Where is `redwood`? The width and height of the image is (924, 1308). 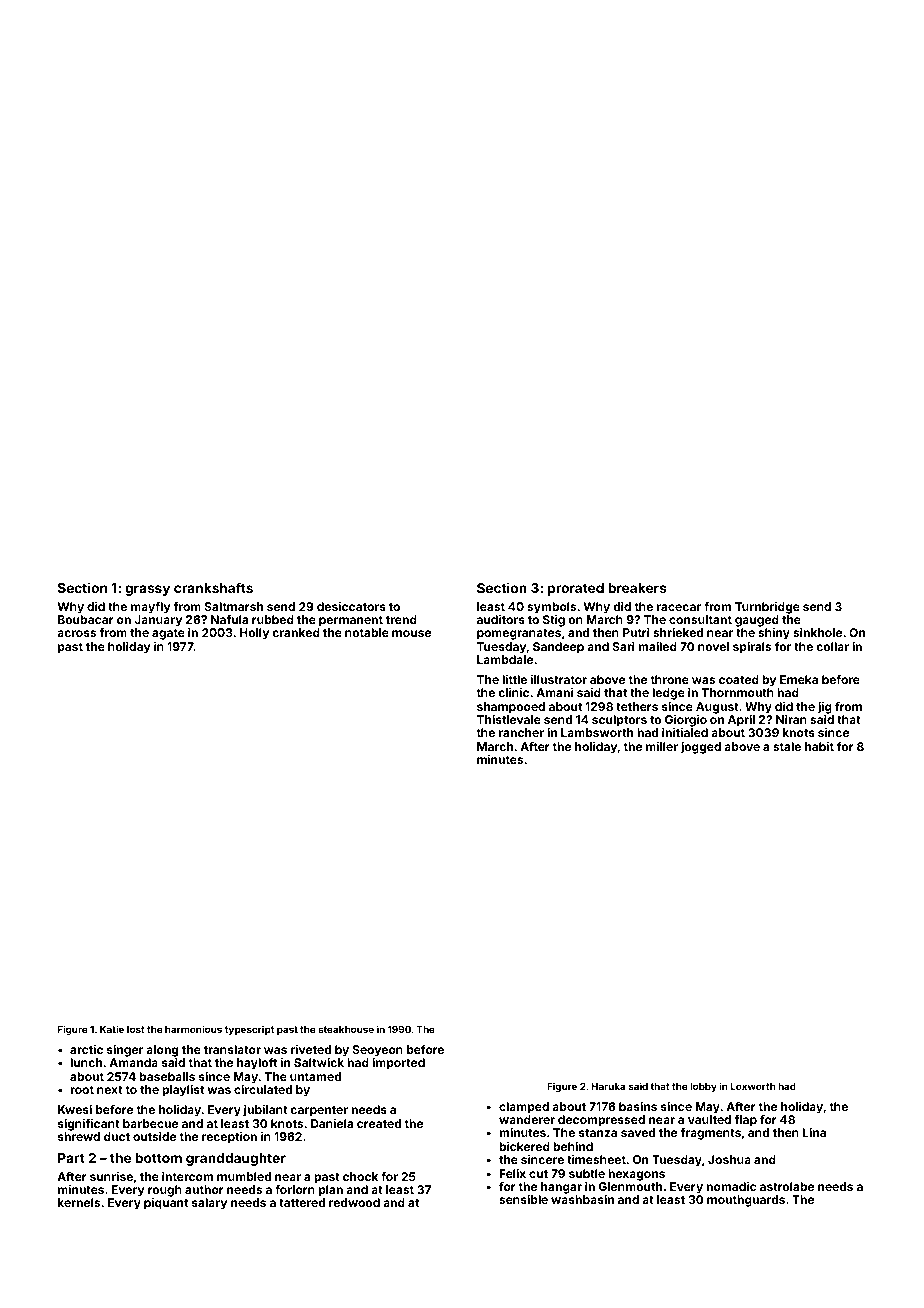
redwood is located at coordinates (354, 1202).
